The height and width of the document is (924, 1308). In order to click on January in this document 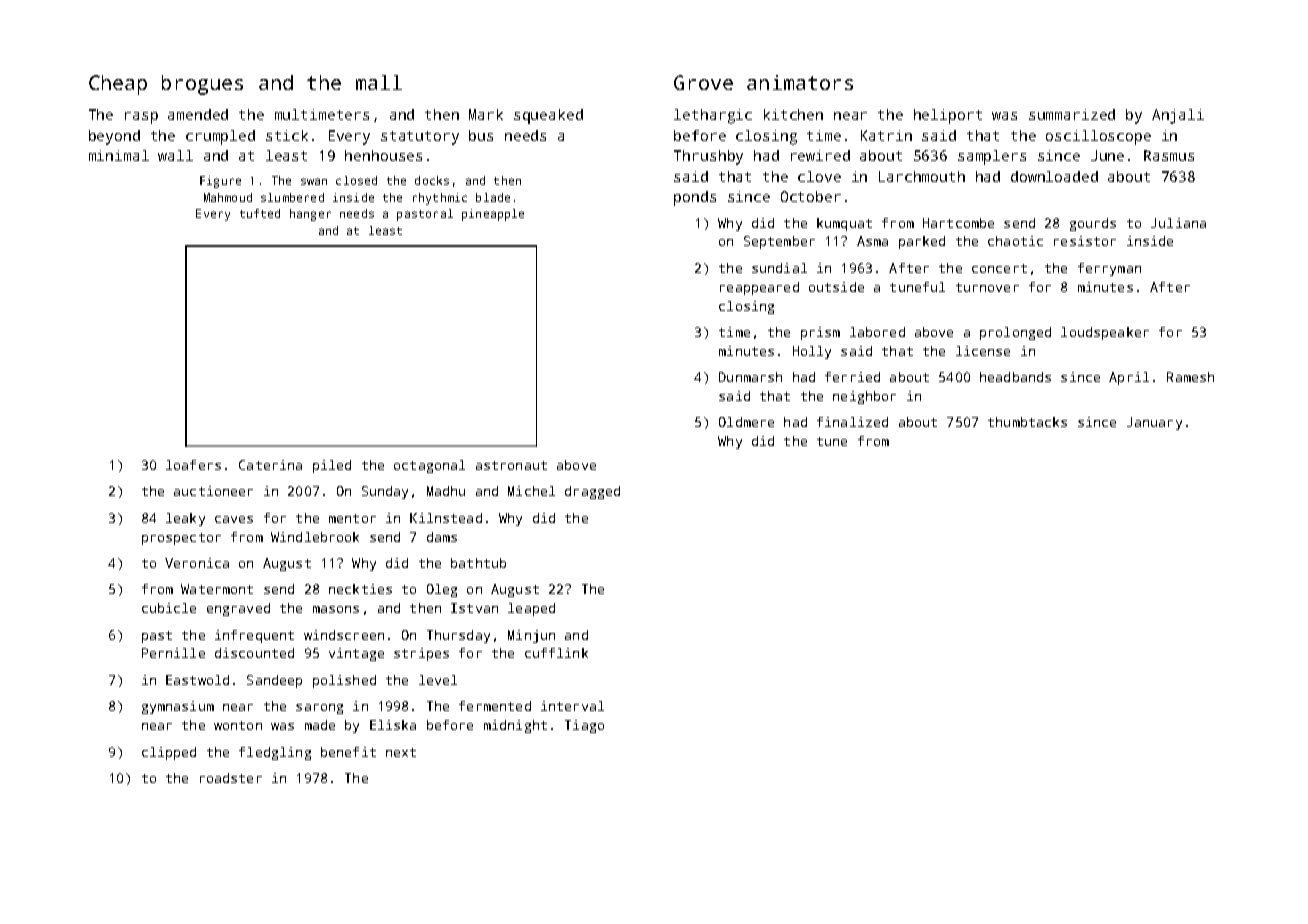, I will do `click(1154, 423)`.
